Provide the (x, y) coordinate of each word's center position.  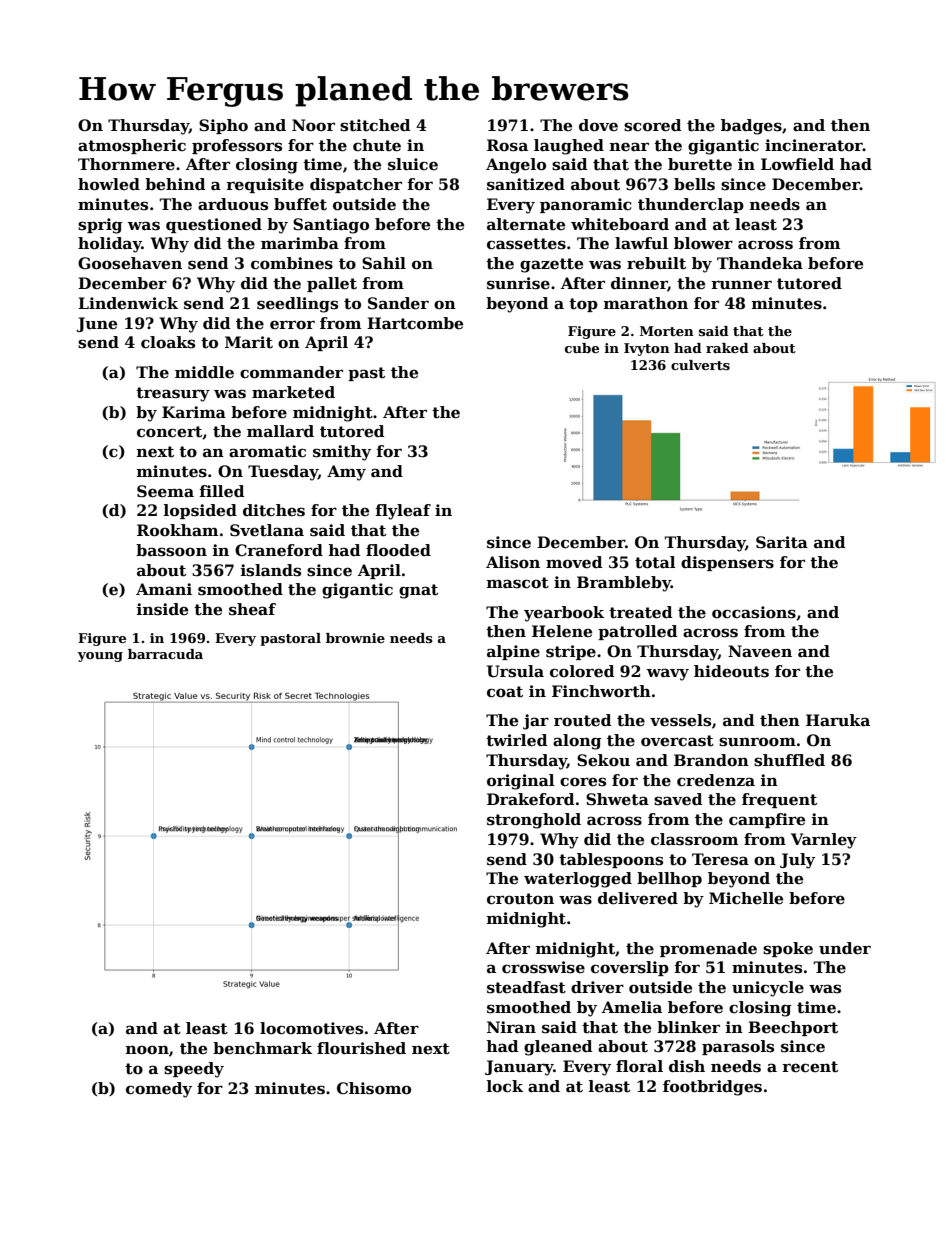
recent (810, 1067)
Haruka (838, 720)
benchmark (262, 1048)
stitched (375, 125)
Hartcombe (415, 323)
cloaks (168, 342)
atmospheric (132, 146)
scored (653, 125)
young (100, 657)
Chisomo (374, 1088)
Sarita (782, 542)
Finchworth (601, 691)
